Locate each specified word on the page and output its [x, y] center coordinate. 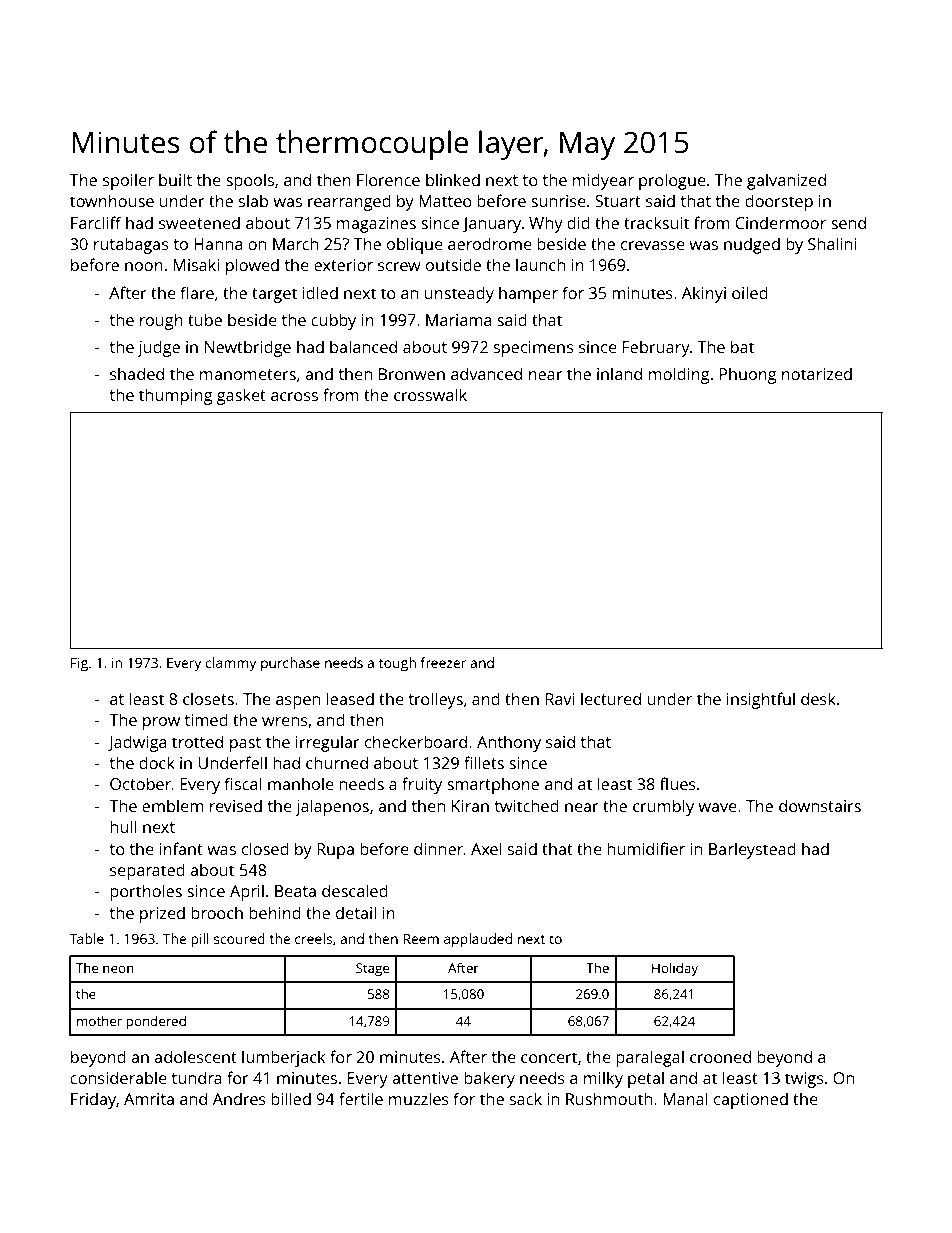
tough [397, 664]
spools [250, 181]
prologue [672, 181]
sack [526, 1098]
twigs [804, 1080]
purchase [290, 664]
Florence [388, 179]
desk [818, 698]
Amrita [149, 1099]
